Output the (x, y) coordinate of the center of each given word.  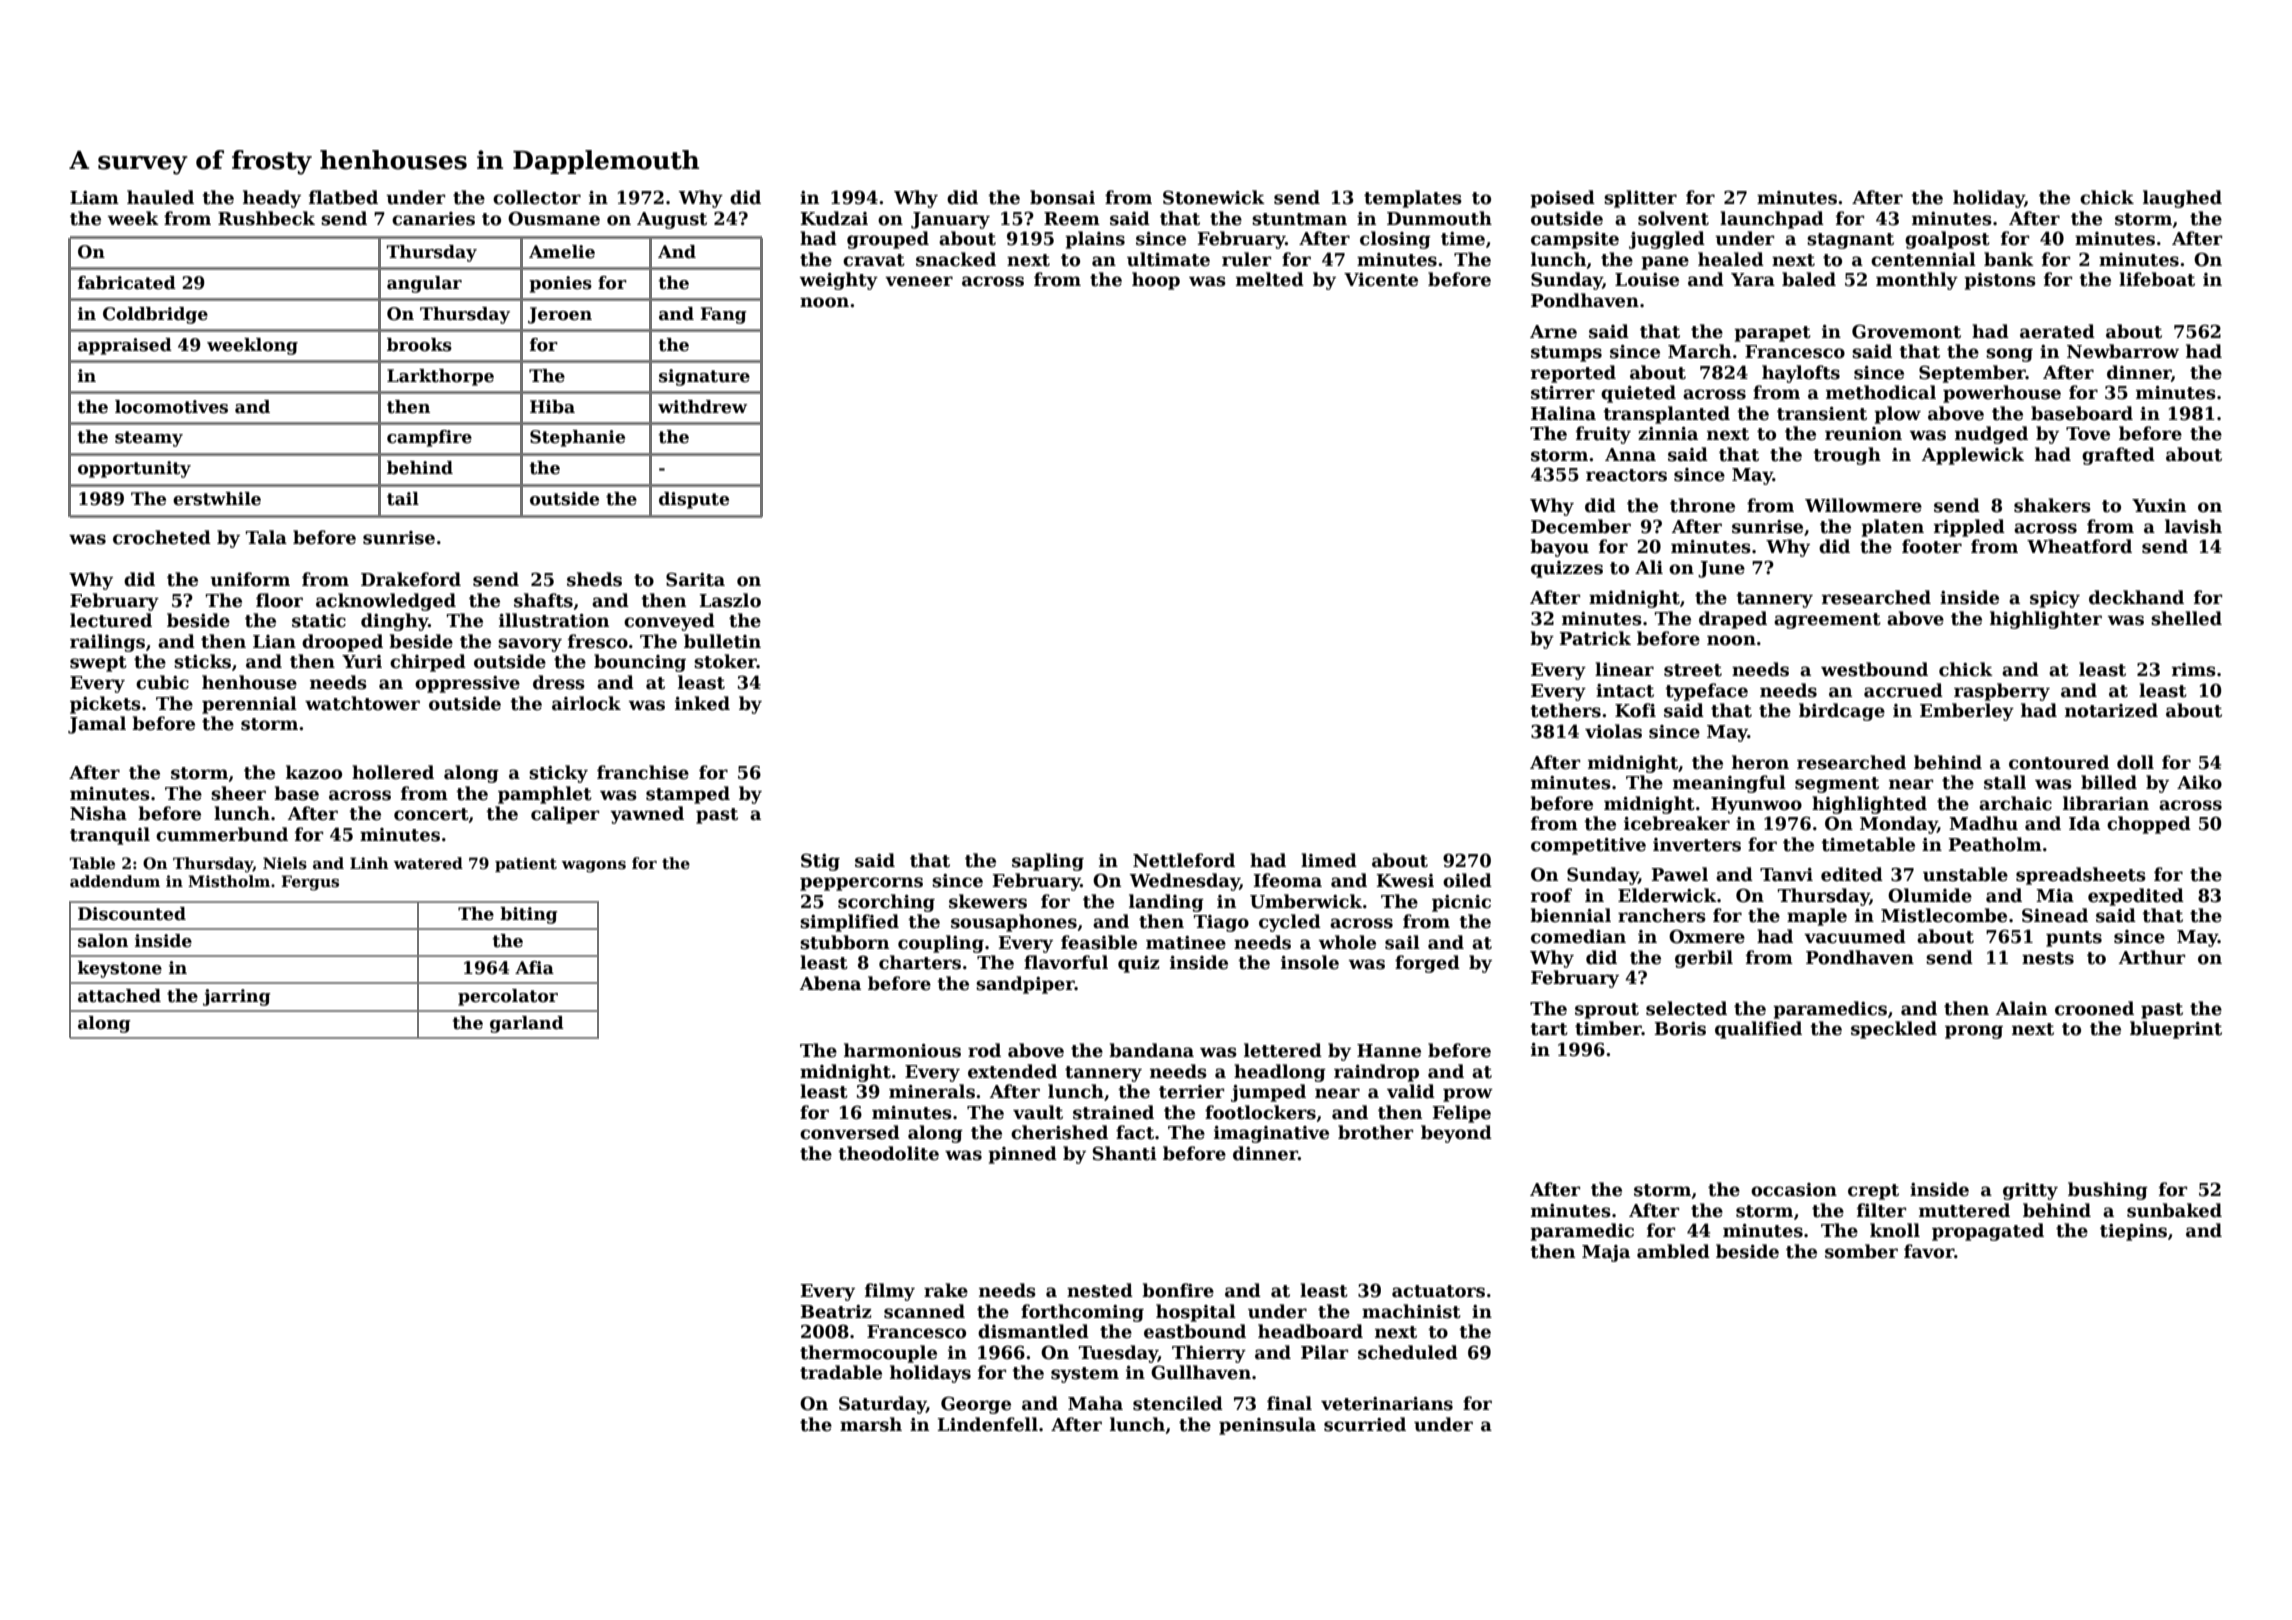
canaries (433, 219)
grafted (2118, 456)
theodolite (888, 1153)
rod (984, 1050)
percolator (508, 997)
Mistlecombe (1944, 915)
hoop (1156, 281)
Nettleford (1184, 860)
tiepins (2133, 1232)
